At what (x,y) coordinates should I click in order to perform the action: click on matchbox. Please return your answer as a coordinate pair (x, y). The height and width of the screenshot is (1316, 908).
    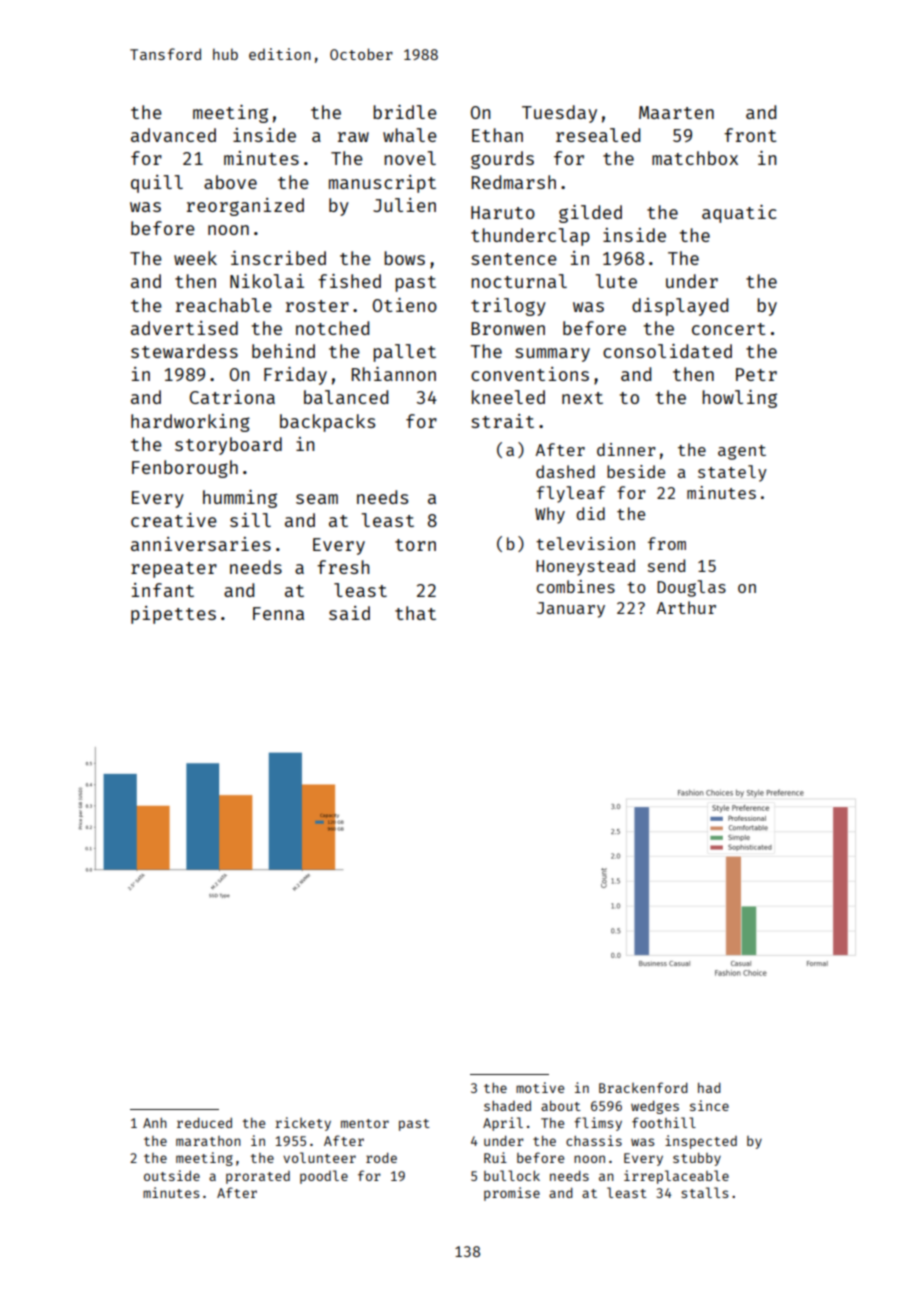
    Looking at the image, I should click on (695, 158).
